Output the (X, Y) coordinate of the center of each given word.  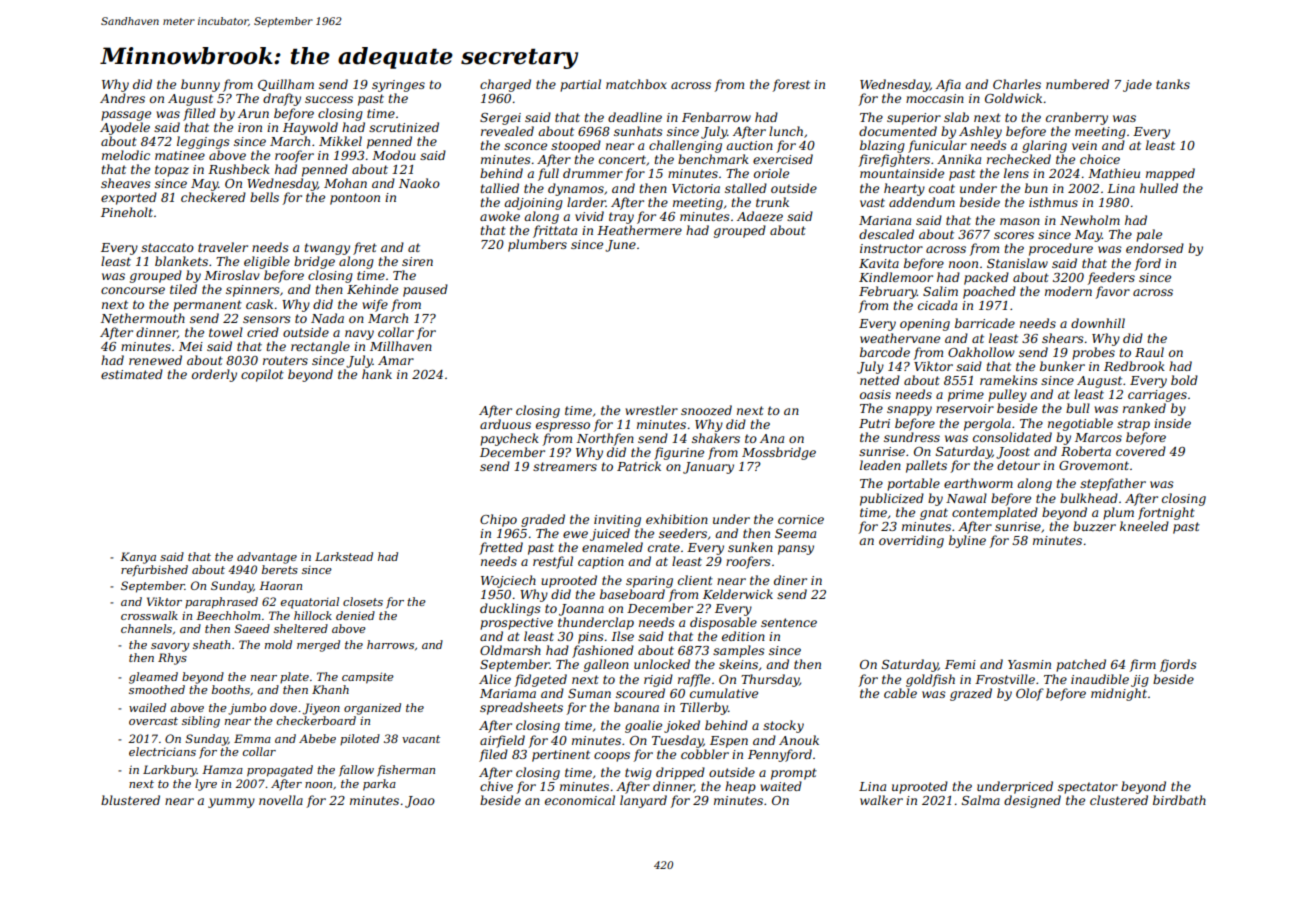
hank (377, 374)
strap (1133, 425)
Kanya (138, 558)
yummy (231, 803)
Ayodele (125, 128)
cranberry (1077, 118)
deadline (635, 117)
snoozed (706, 410)
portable (913, 484)
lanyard (643, 801)
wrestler (651, 410)
